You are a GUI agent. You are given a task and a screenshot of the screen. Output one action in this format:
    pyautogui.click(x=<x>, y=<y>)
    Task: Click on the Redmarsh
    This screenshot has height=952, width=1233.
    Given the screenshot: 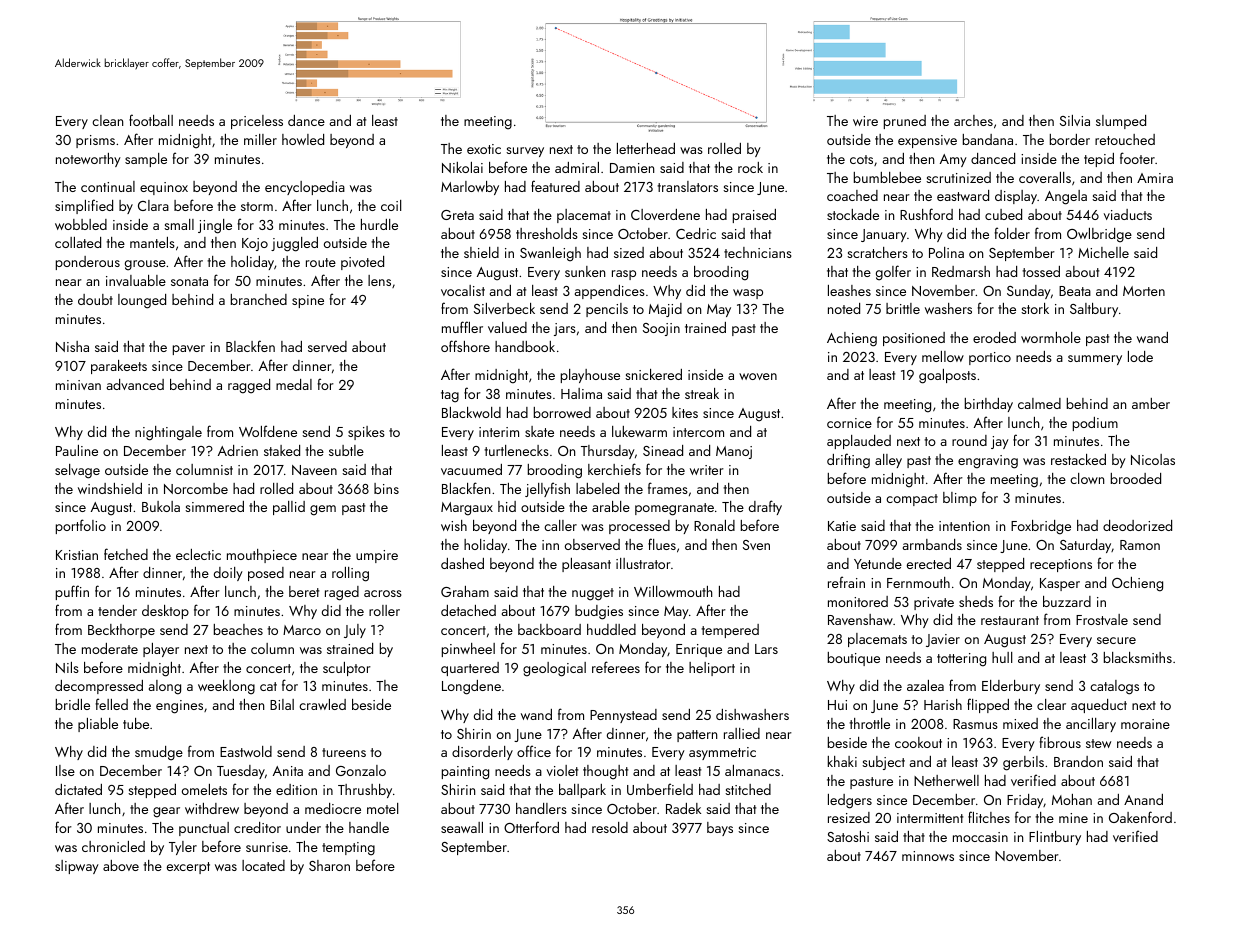 What is the action you would take?
    pyautogui.click(x=961, y=271)
